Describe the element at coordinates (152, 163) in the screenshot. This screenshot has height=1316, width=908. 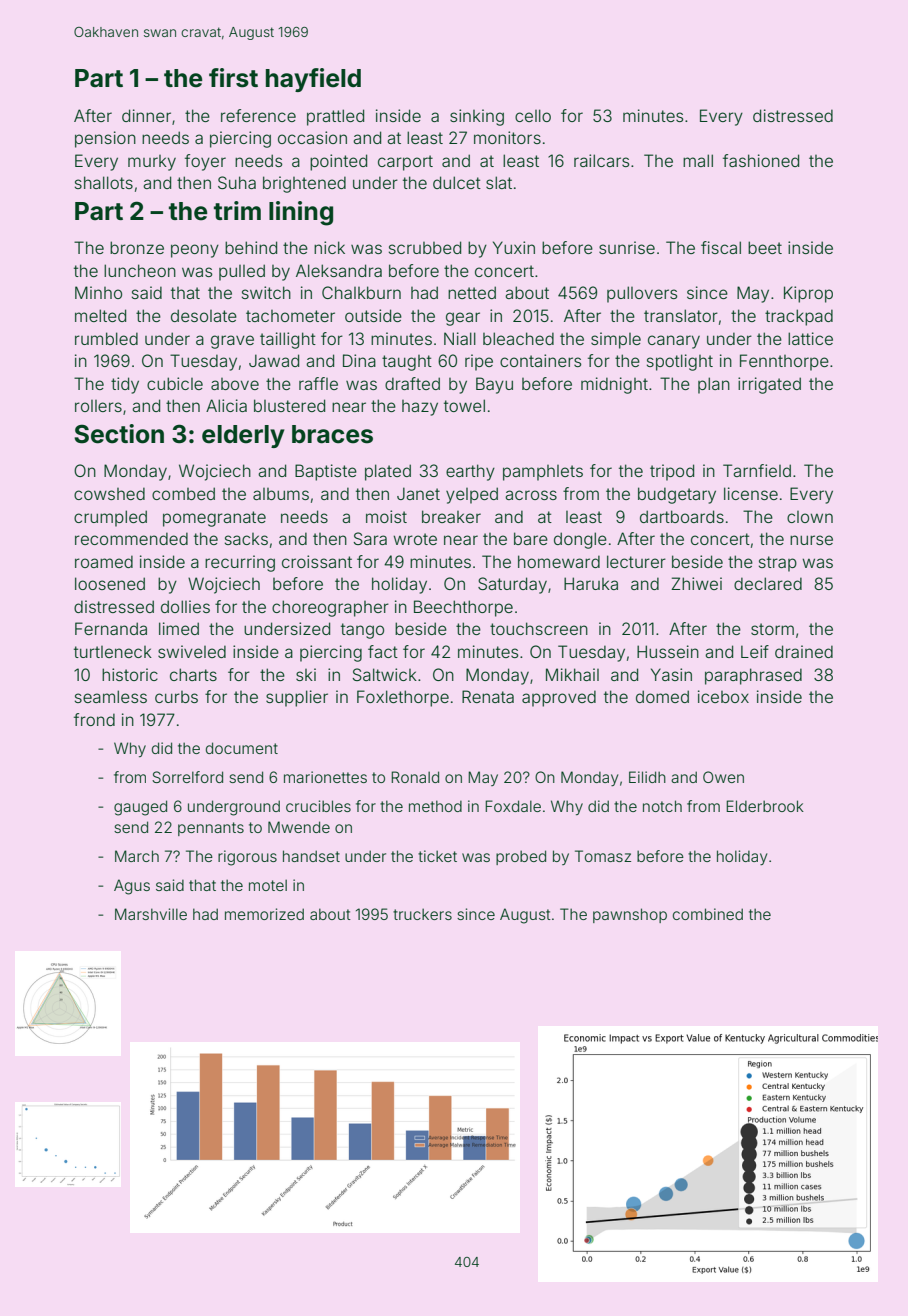
I see `murky` at that location.
